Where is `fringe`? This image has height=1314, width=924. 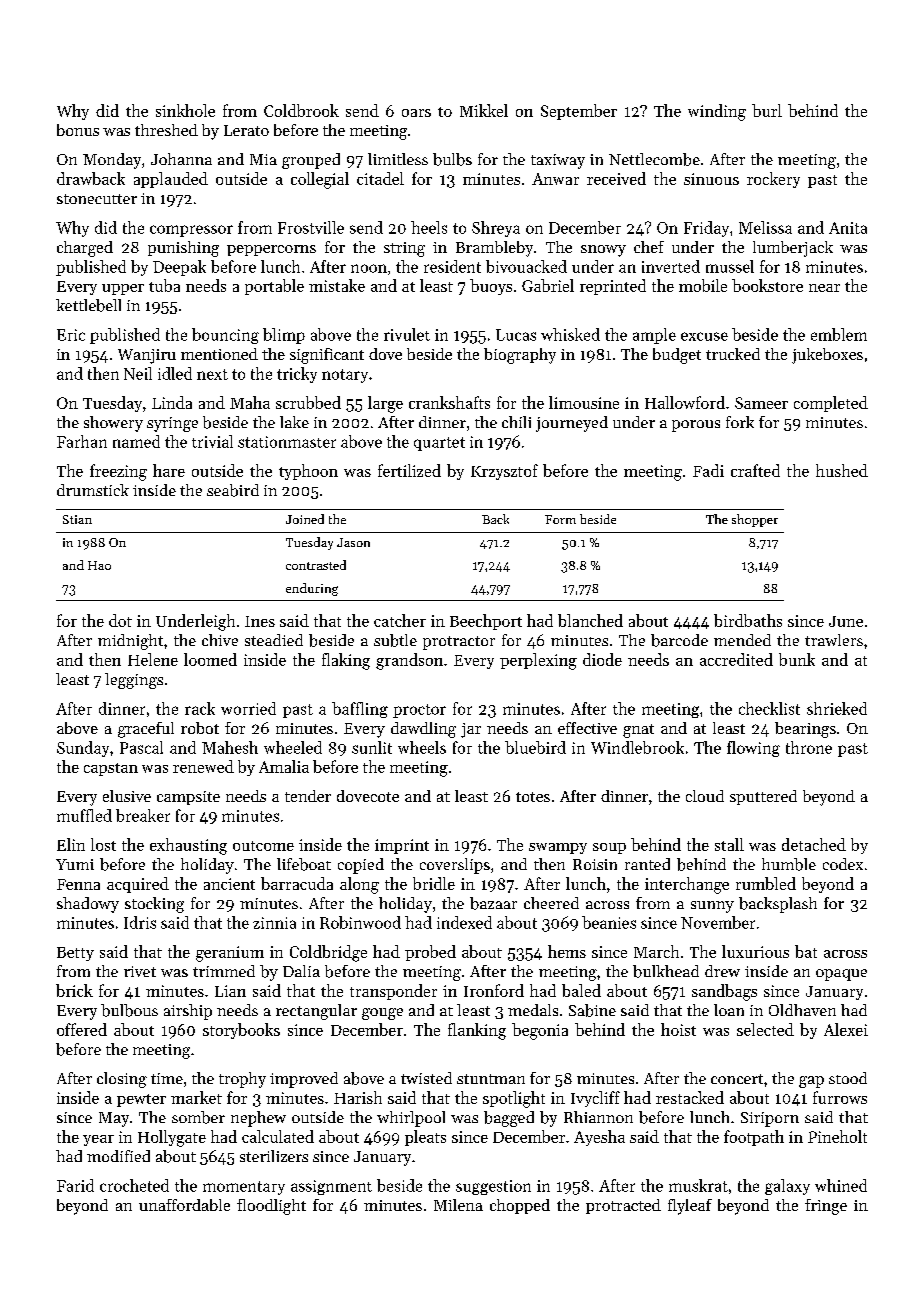
fringe is located at coordinates (826, 1207).
